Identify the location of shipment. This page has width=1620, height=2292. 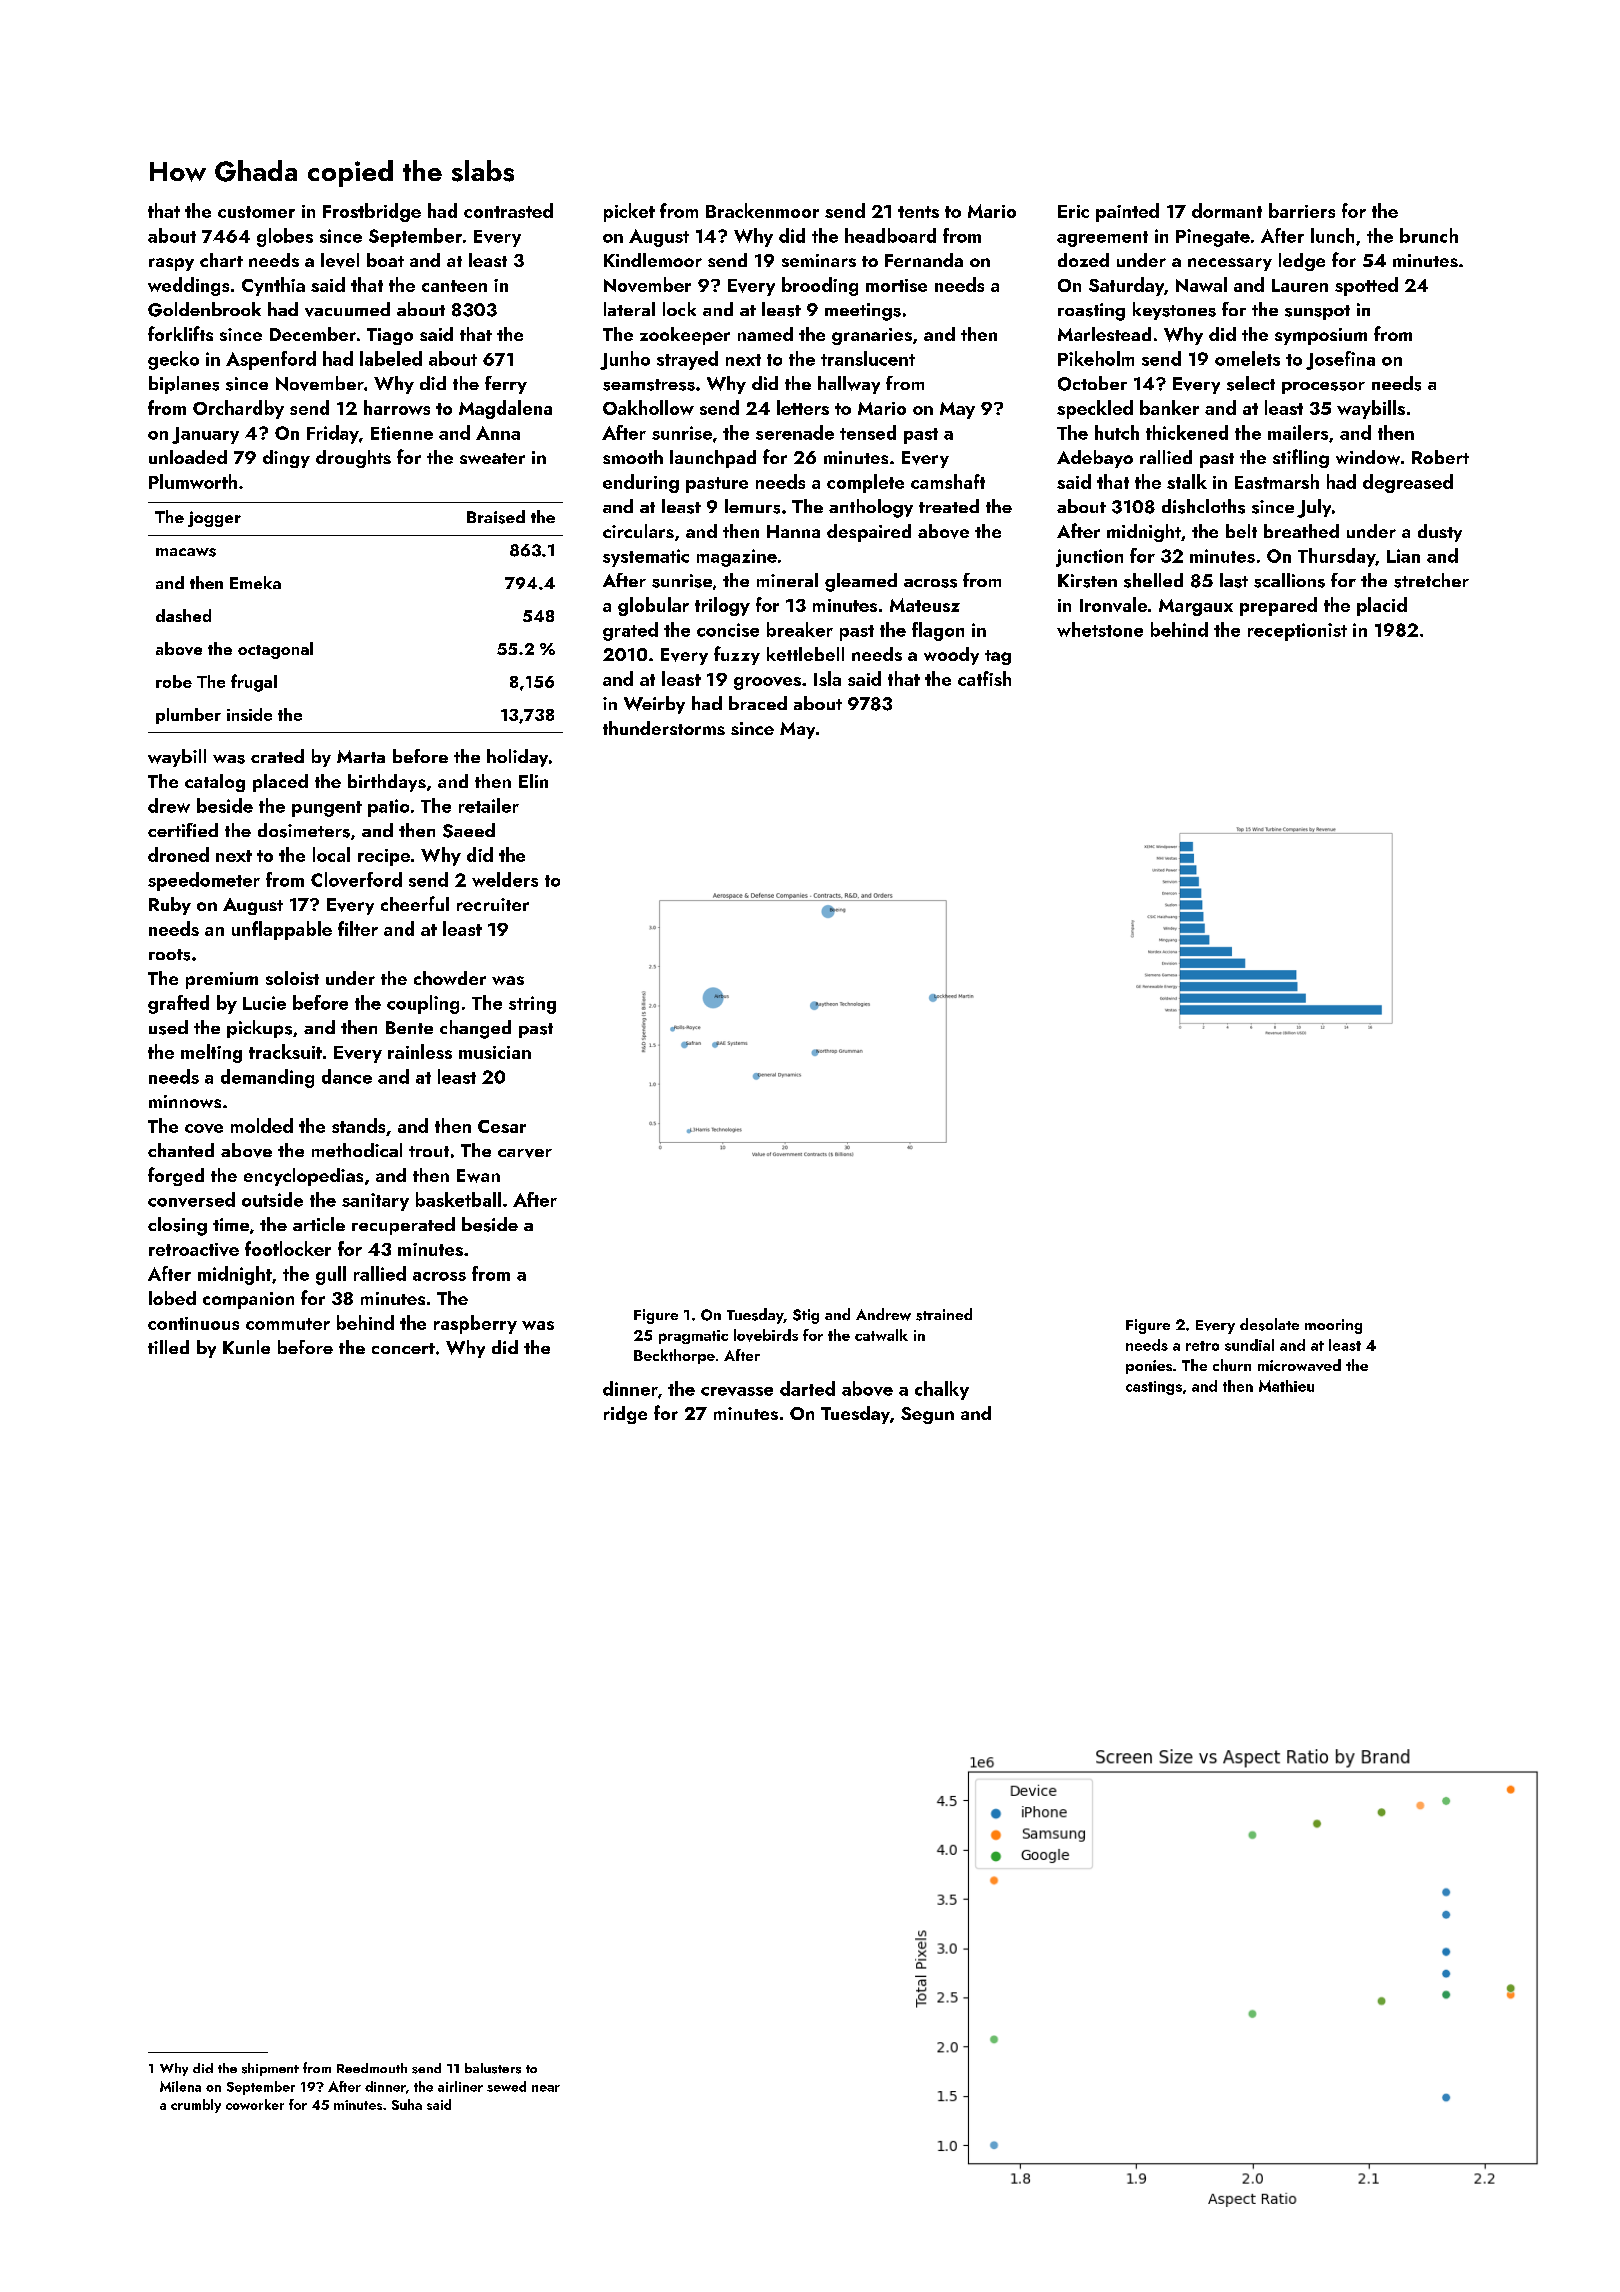
(270, 2069).
